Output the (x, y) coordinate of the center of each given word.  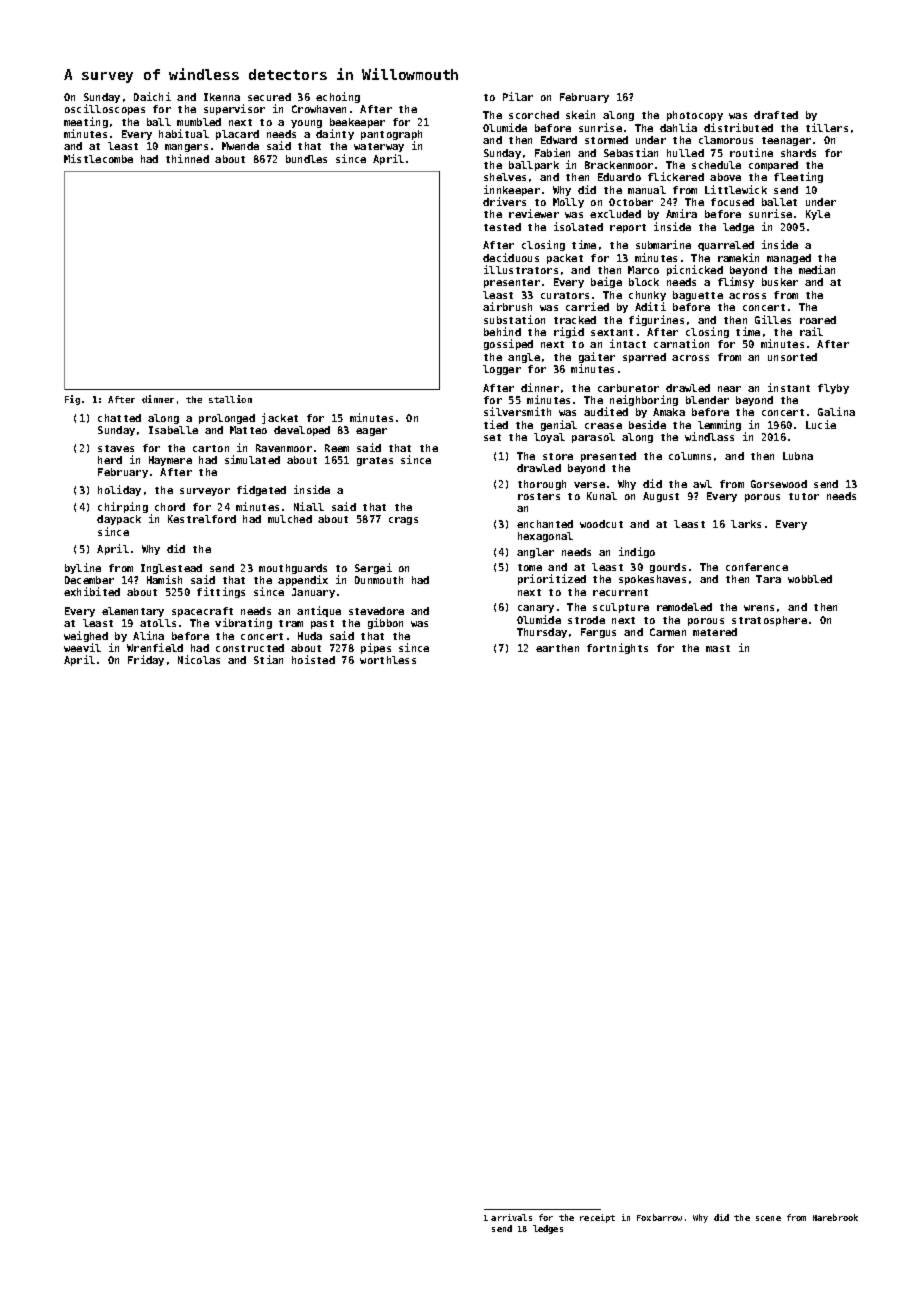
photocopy (695, 116)
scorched (534, 115)
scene (768, 1218)
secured (269, 97)
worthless (388, 660)
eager (371, 432)
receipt (597, 1218)
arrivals (511, 1217)
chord (170, 507)
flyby (833, 389)
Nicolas (199, 659)
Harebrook (835, 1217)
